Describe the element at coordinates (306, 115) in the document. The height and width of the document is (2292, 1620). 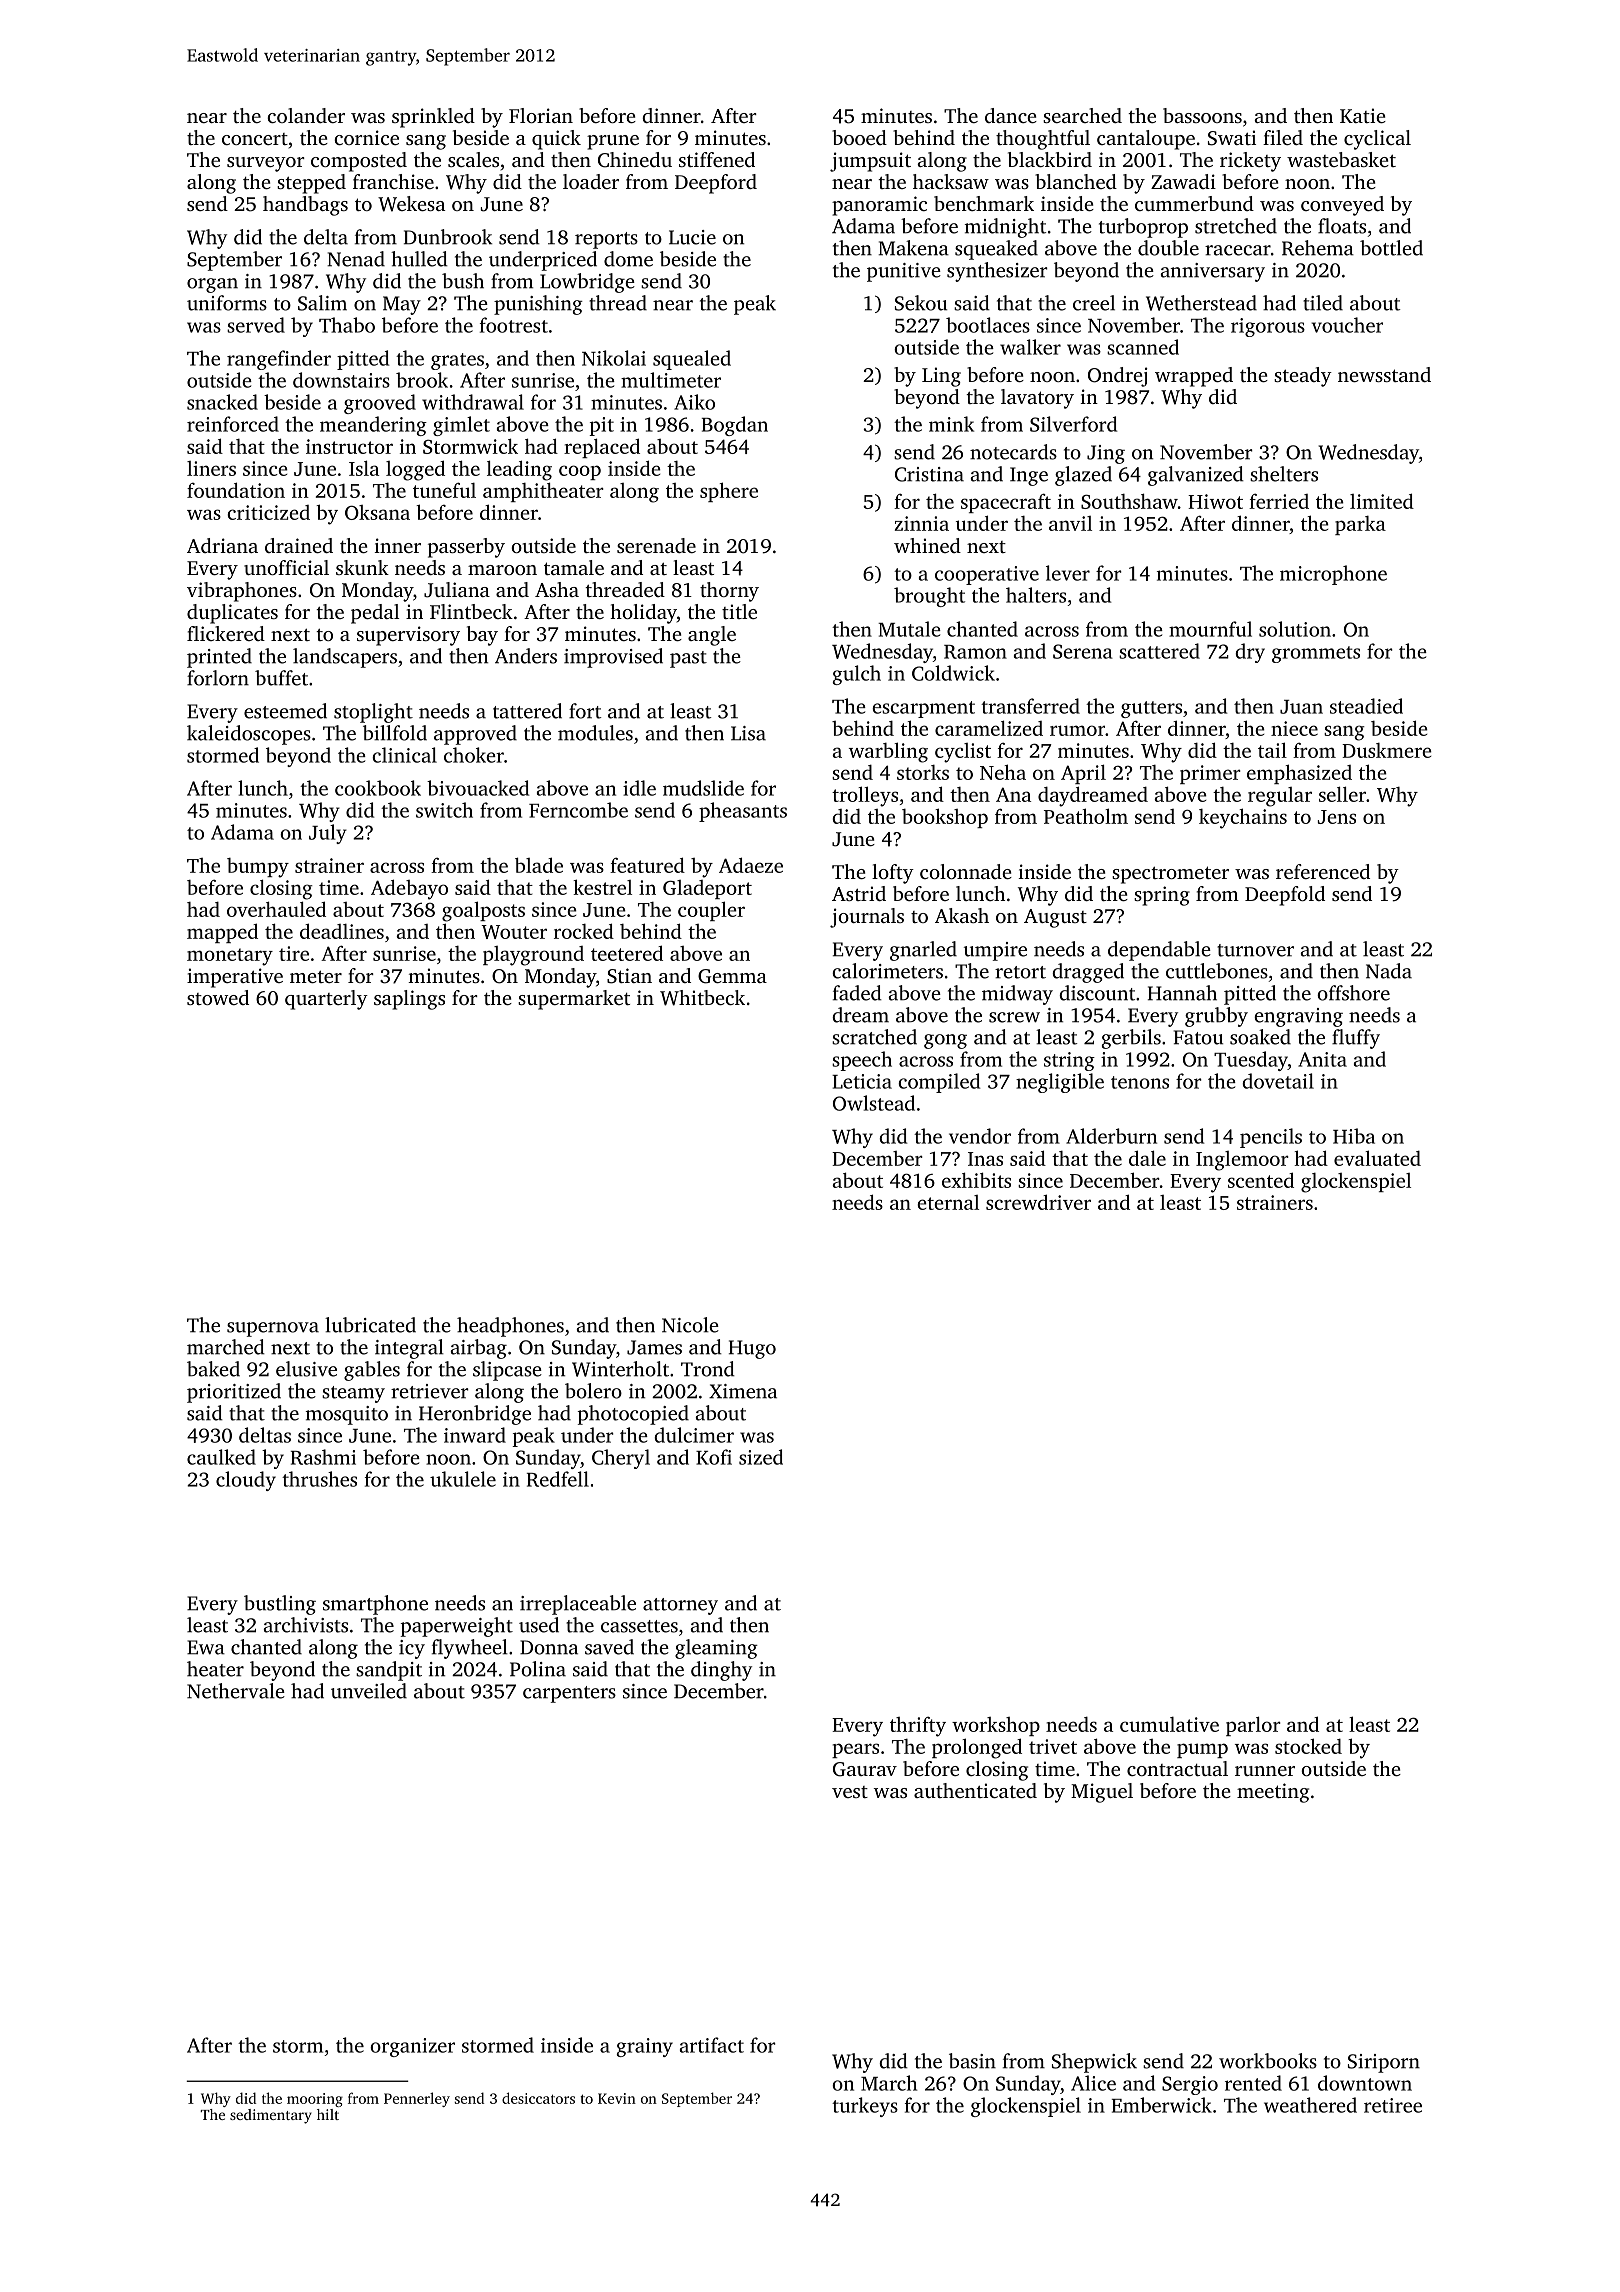
I see `colander` at that location.
